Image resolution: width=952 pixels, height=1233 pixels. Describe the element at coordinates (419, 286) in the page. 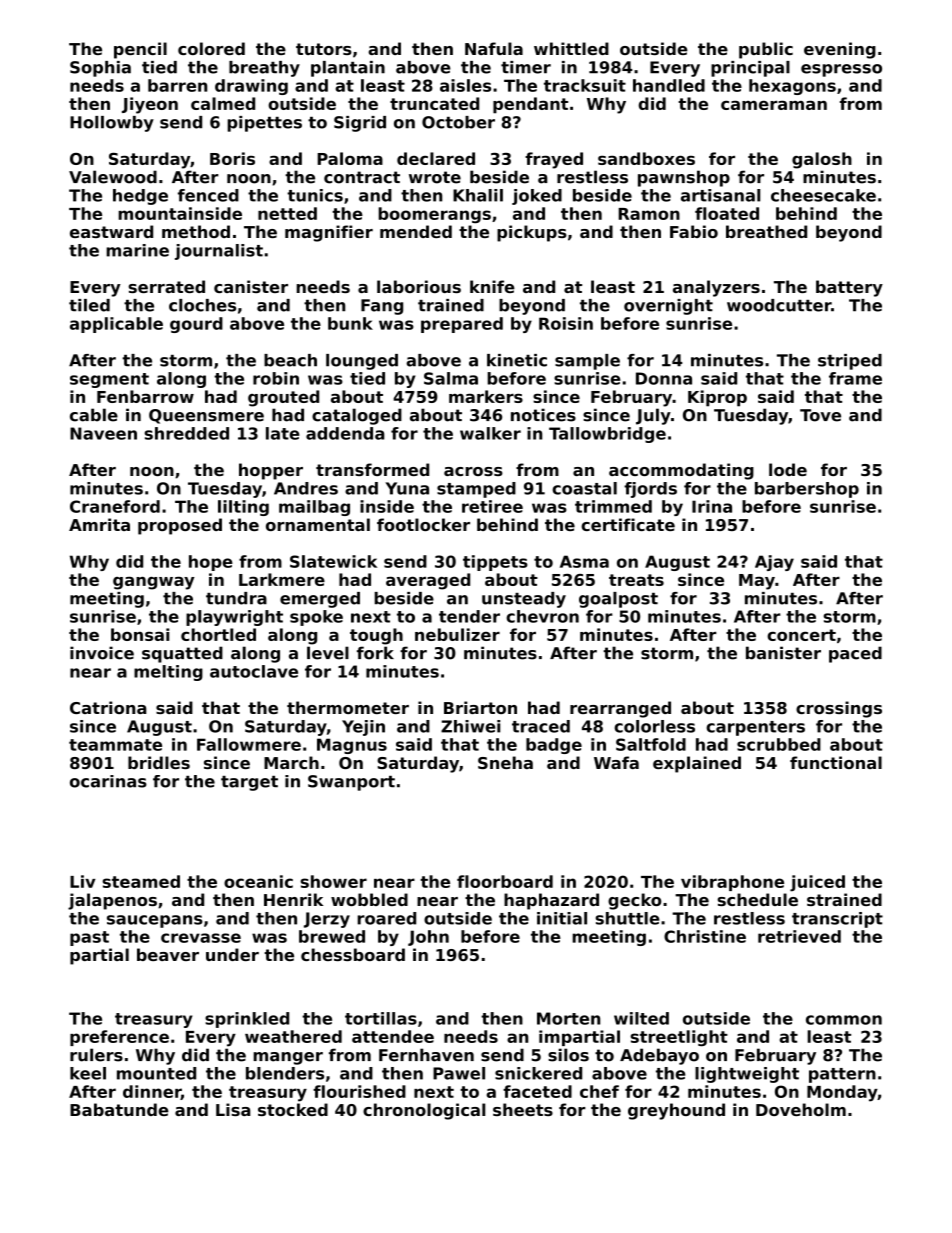

I see `laborious` at that location.
